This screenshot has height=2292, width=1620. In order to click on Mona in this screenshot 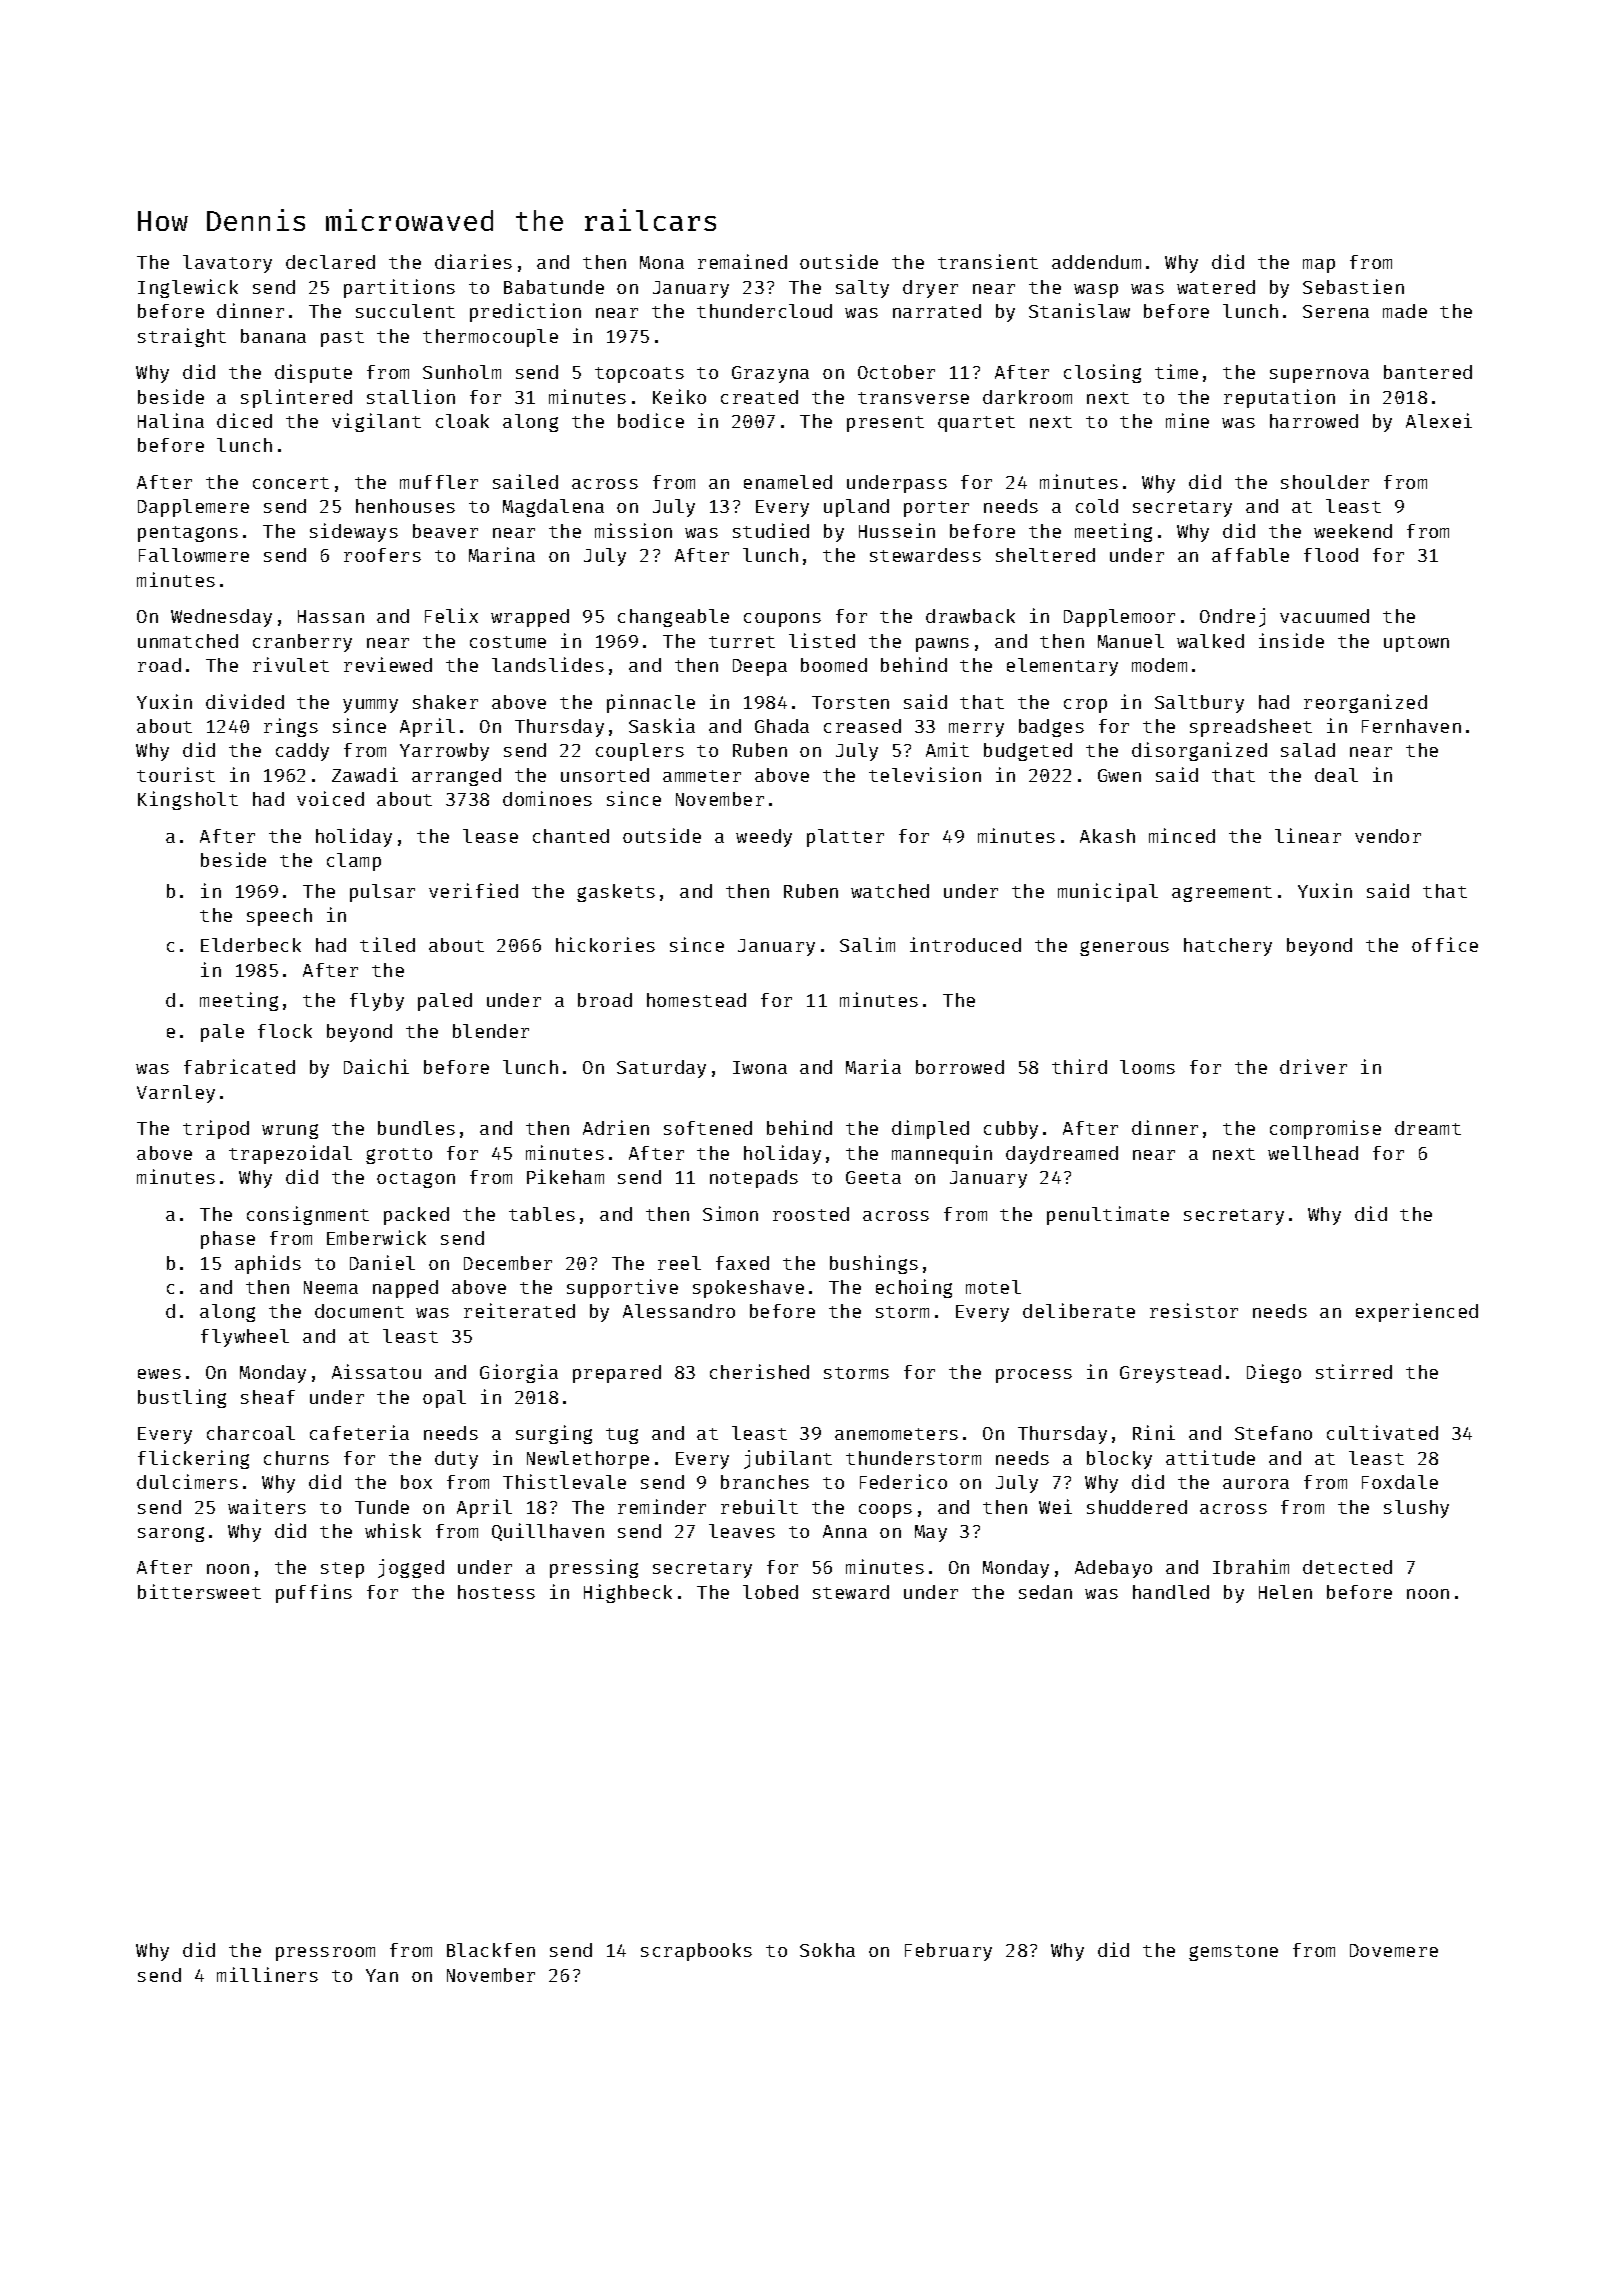, I will do `click(662, 262)`.
